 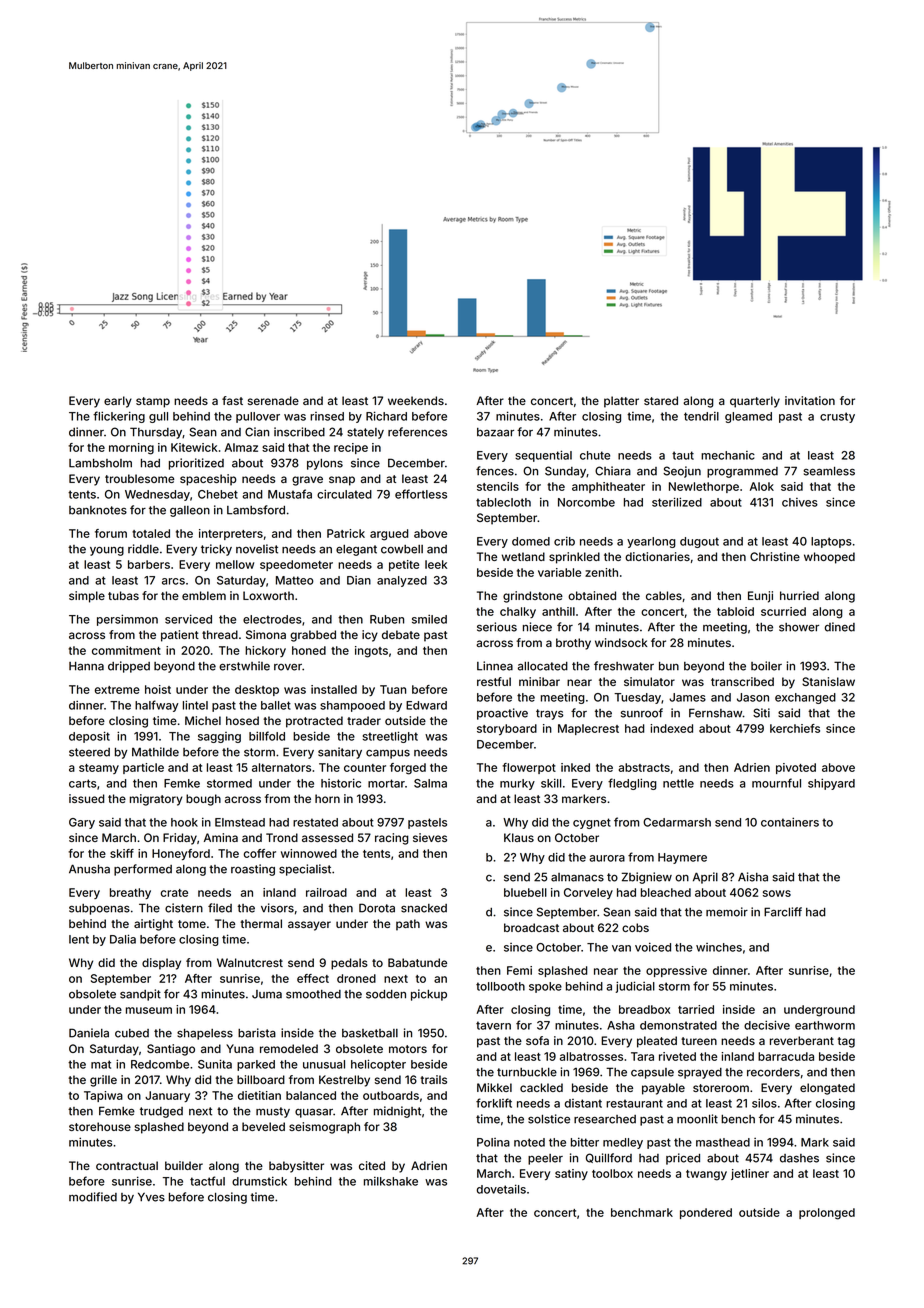 What do you see at coordinates (346, 533) in the image?
I see `Patrick` at bounding box center [346, 533].
